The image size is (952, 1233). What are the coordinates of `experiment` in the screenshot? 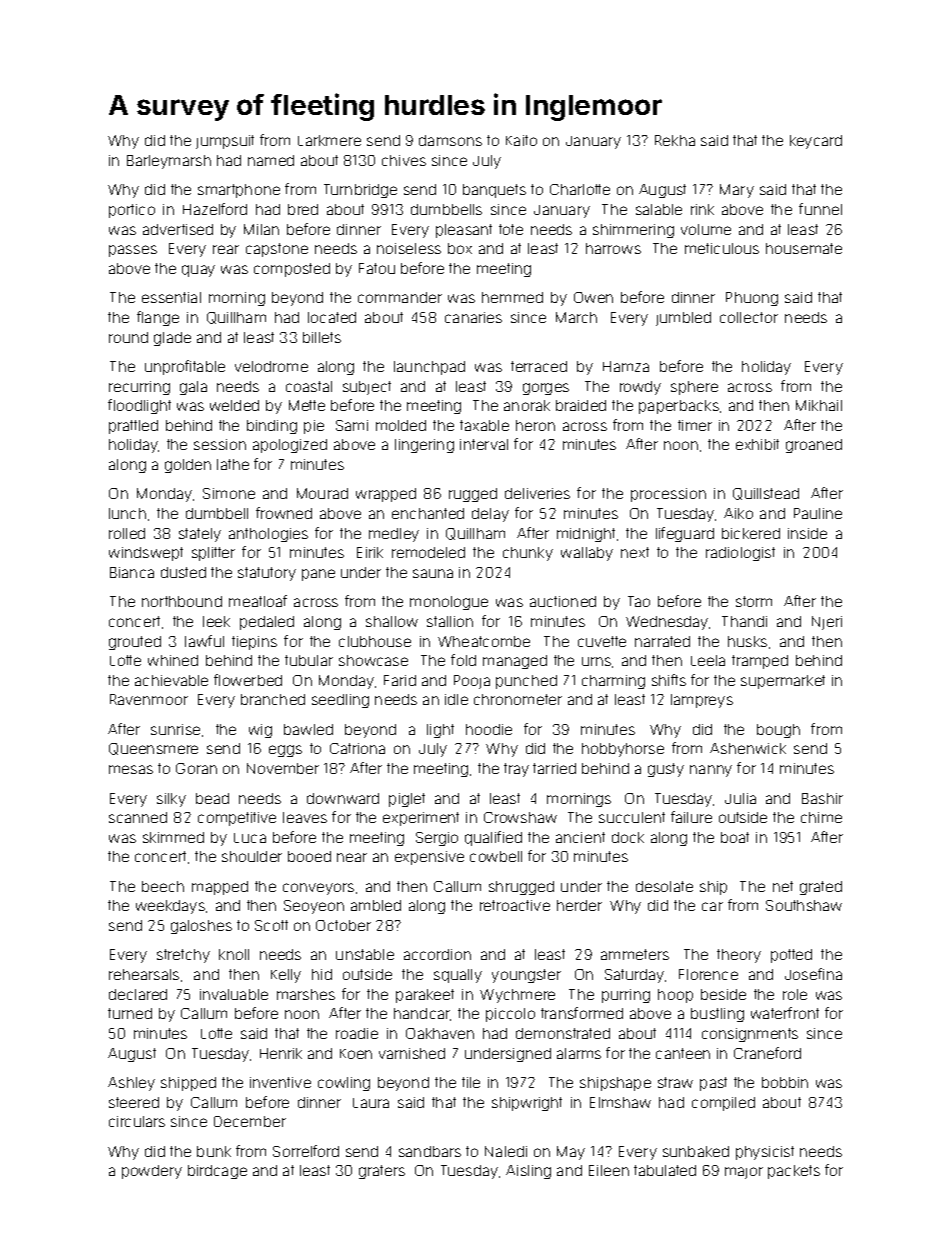 It's located at (421, 819).
